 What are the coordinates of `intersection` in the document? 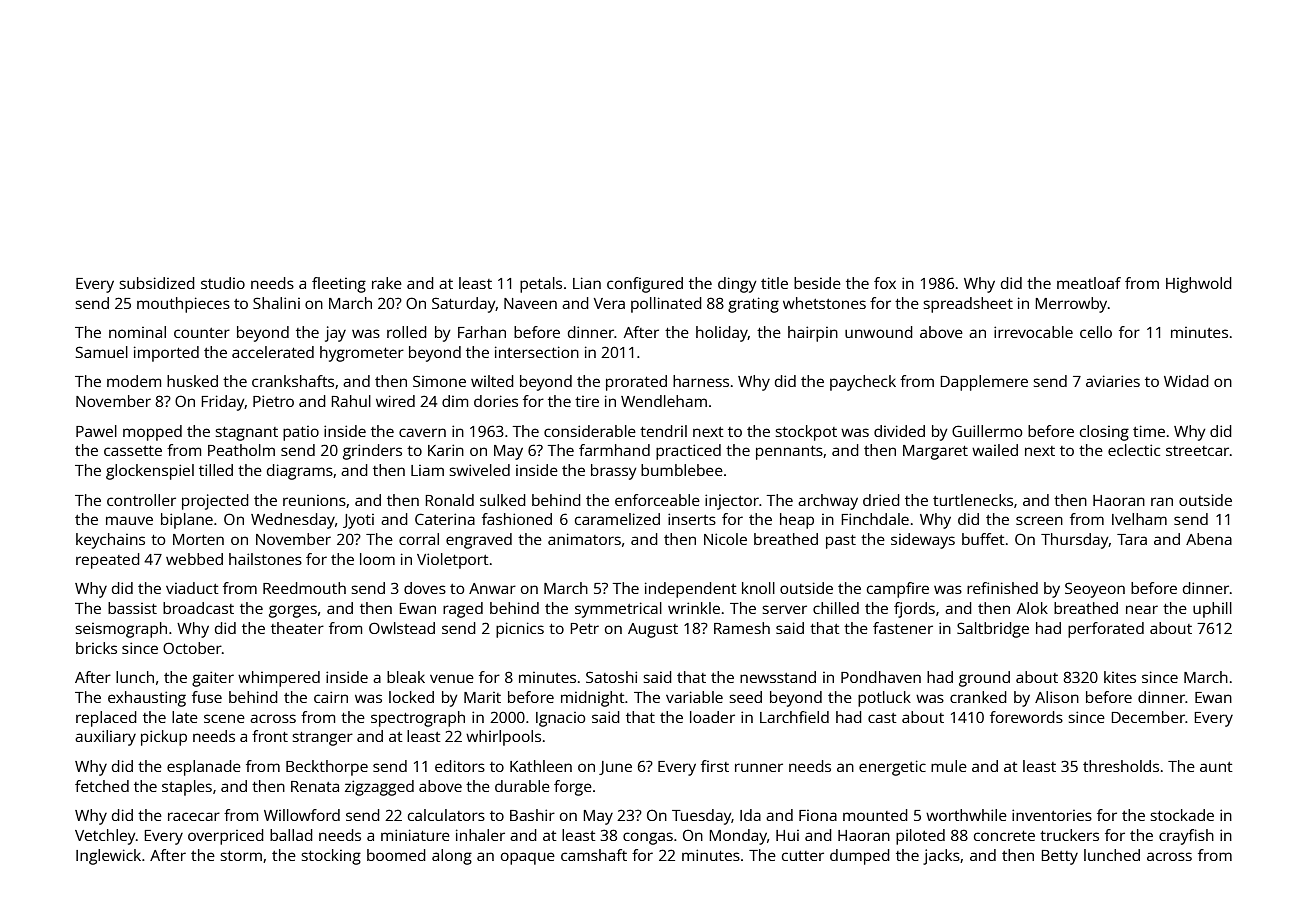 It's located at (537, 352).
